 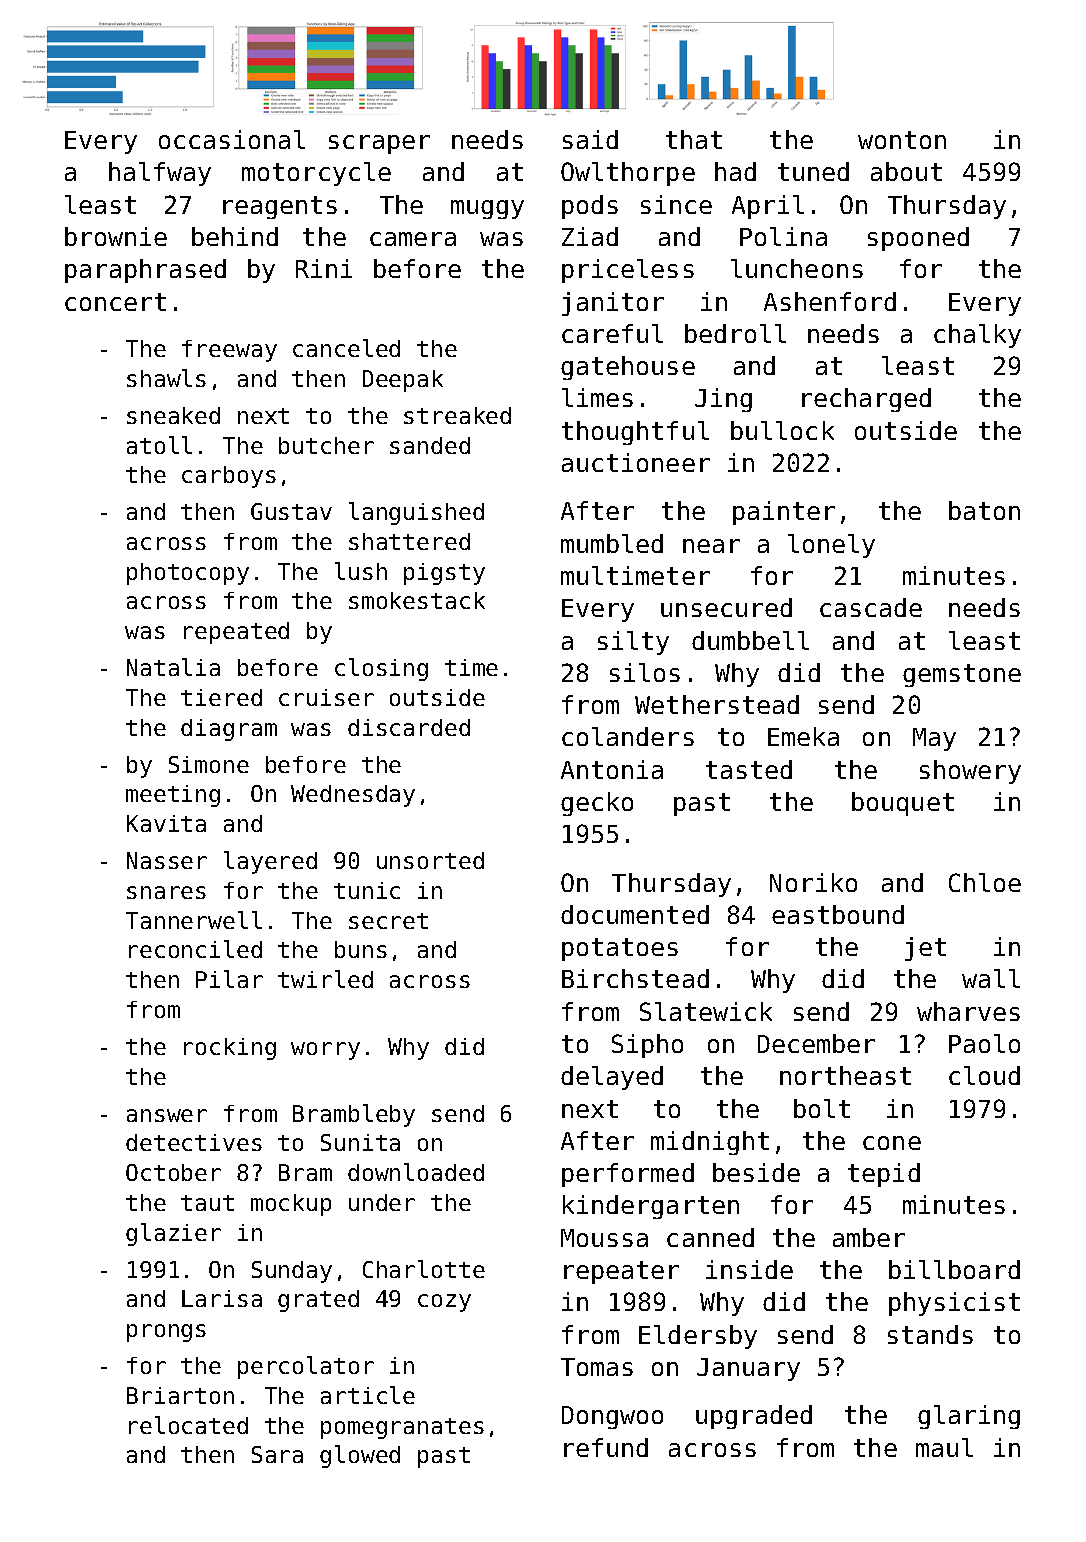 I want to click on grated, so click(x=318, y=1301).
